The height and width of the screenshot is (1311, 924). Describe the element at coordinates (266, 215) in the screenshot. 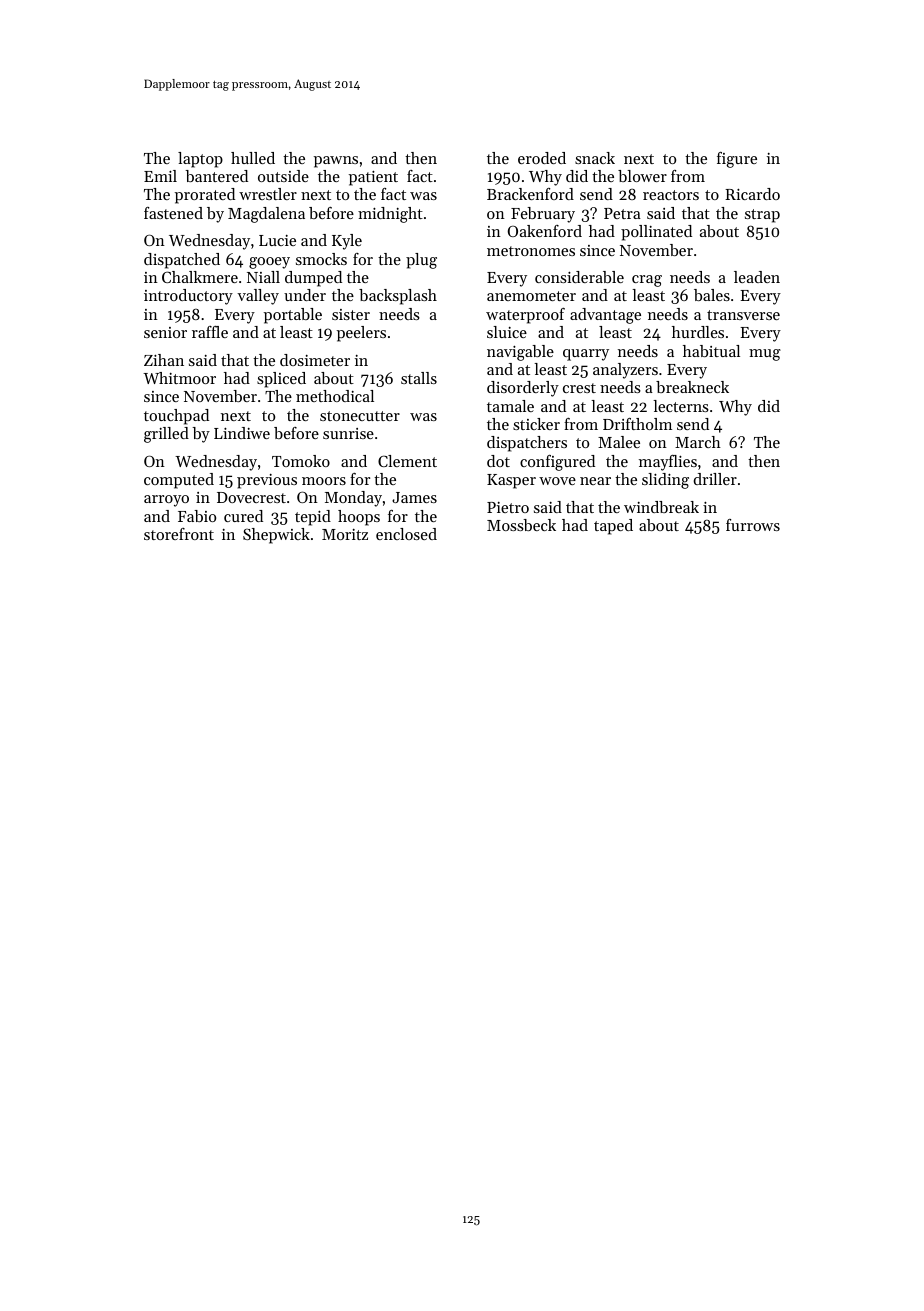

I see `Magdalena` at that location.
